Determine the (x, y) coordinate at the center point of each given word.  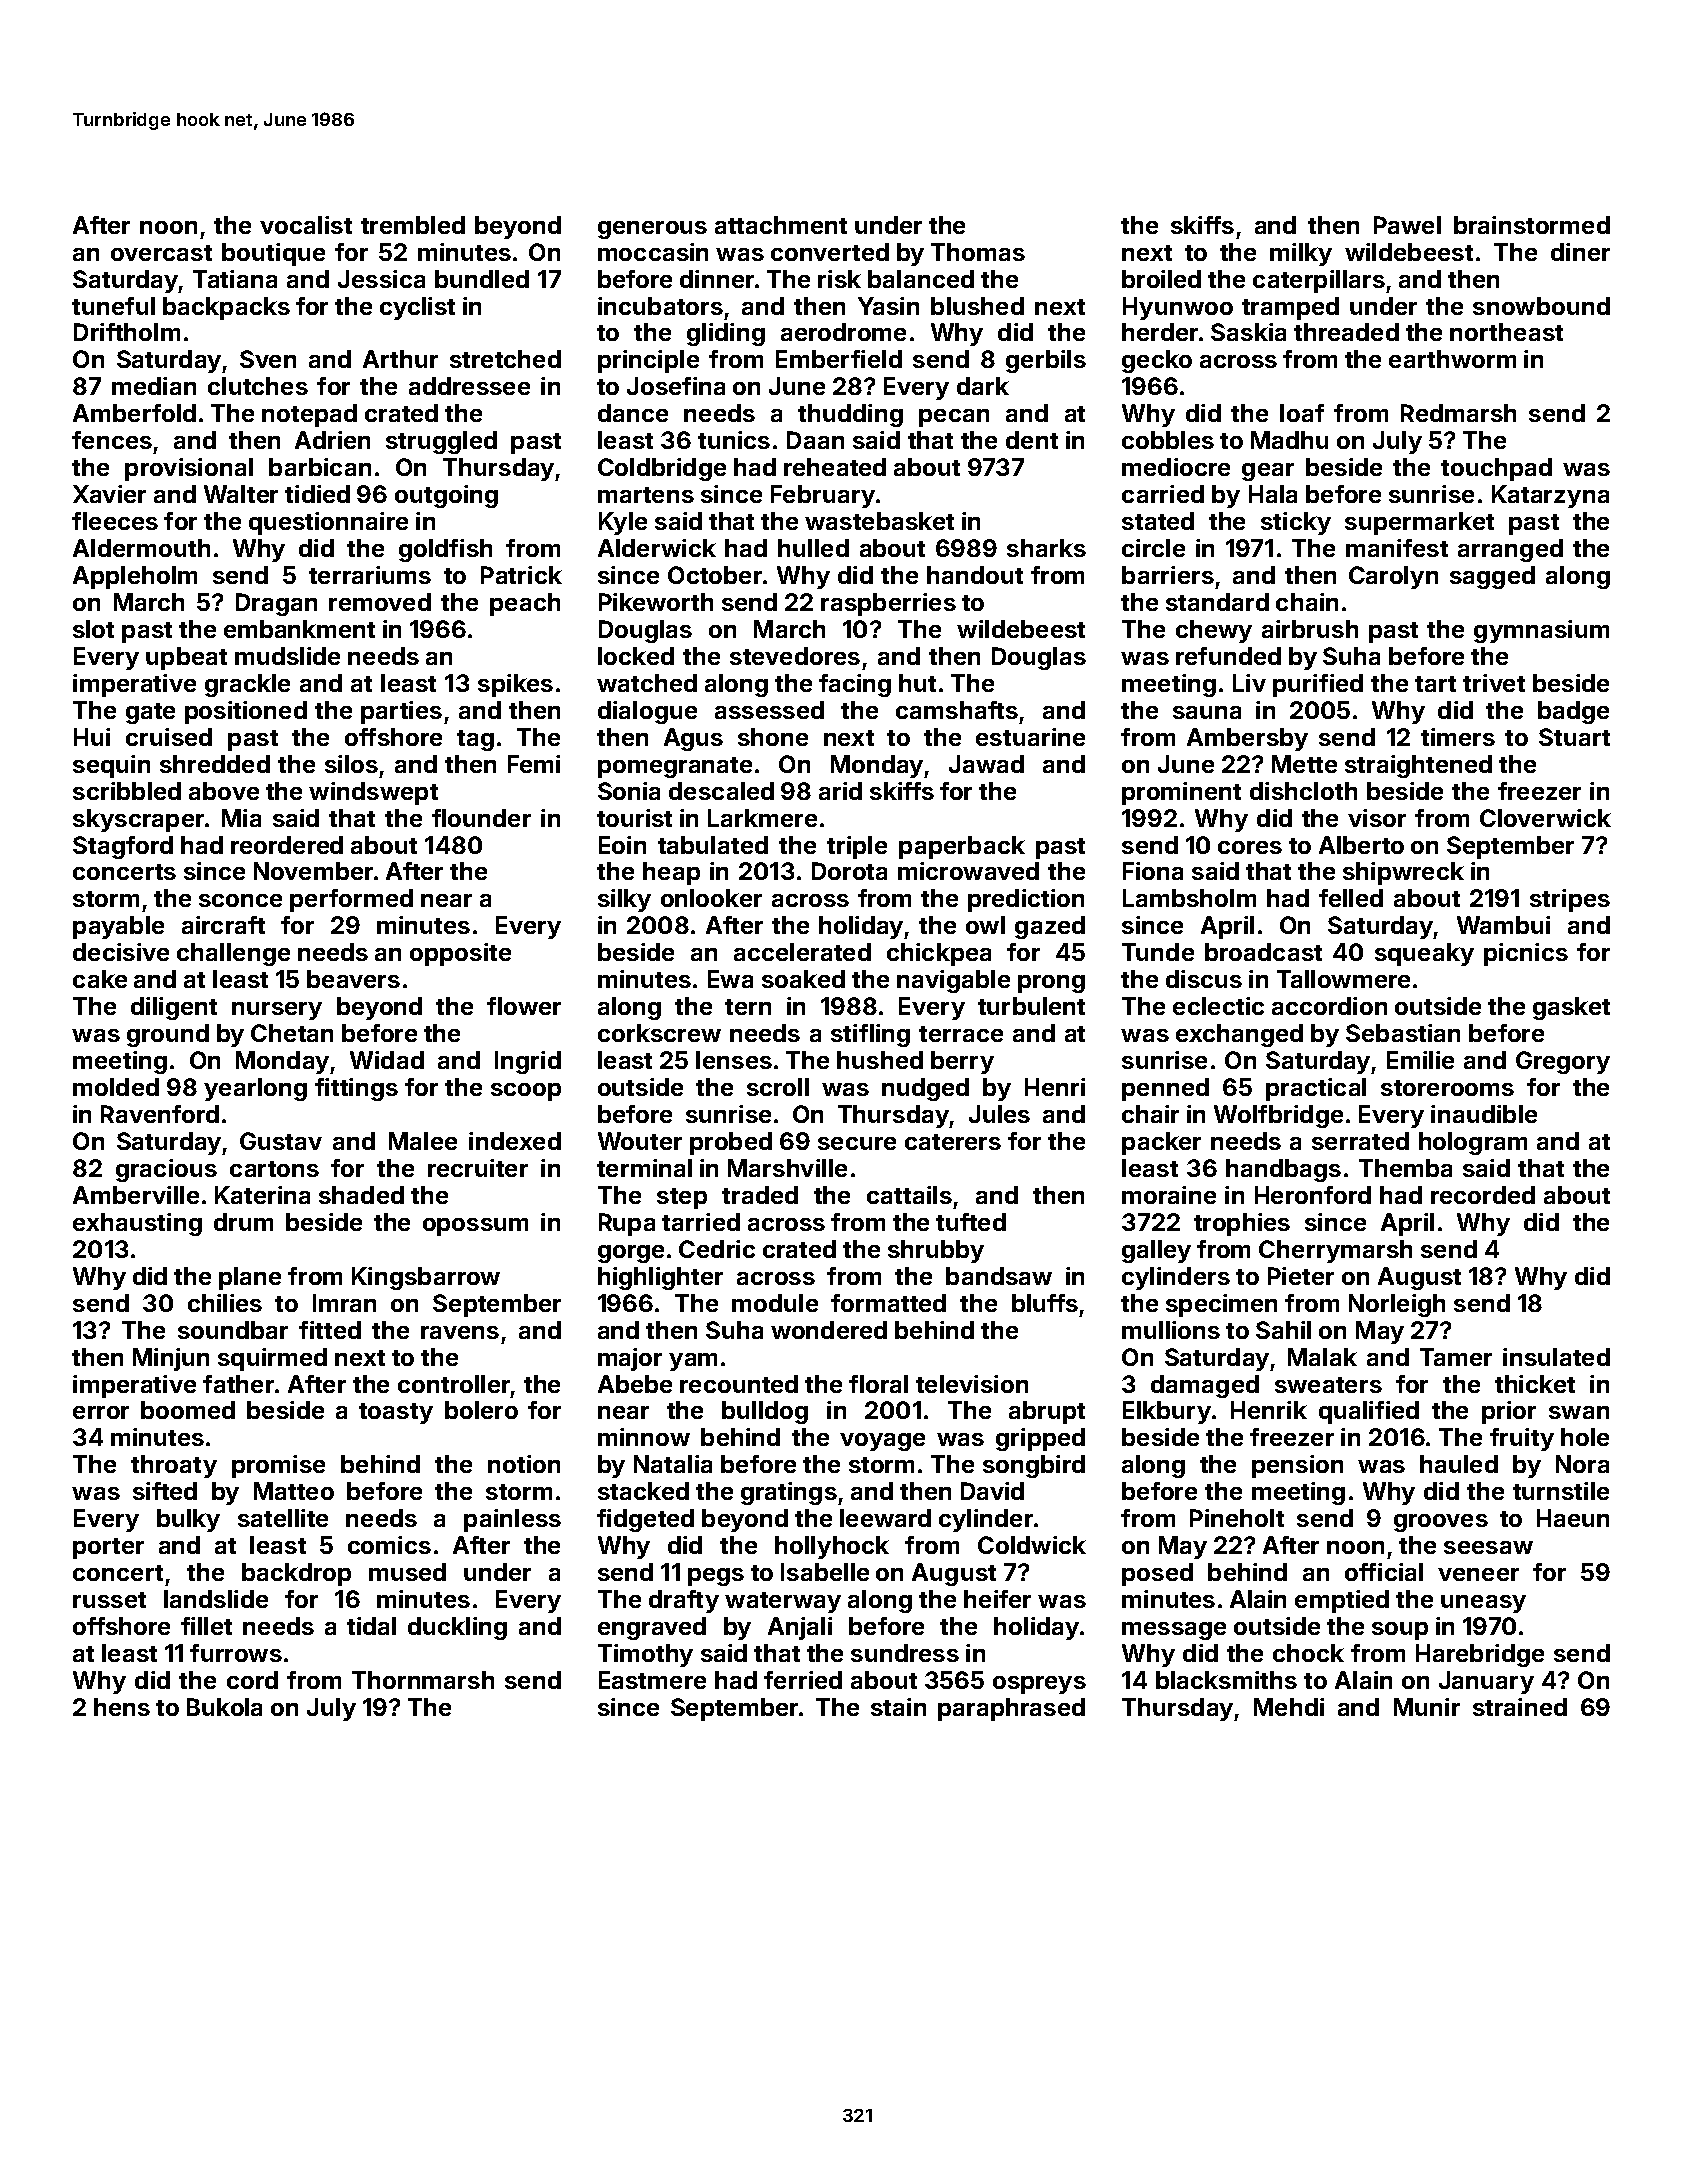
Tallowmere (1343, 979)
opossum (475, 1227)
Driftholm (127, 332)
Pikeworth (656, 602)
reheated (835, 467)
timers (1458, 737)
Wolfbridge (1278, 1116)
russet (109, 1600)
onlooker (711, 898)
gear (1268, 472)
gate (150, 713)
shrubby (936, 1251)
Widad (387, 1060)
